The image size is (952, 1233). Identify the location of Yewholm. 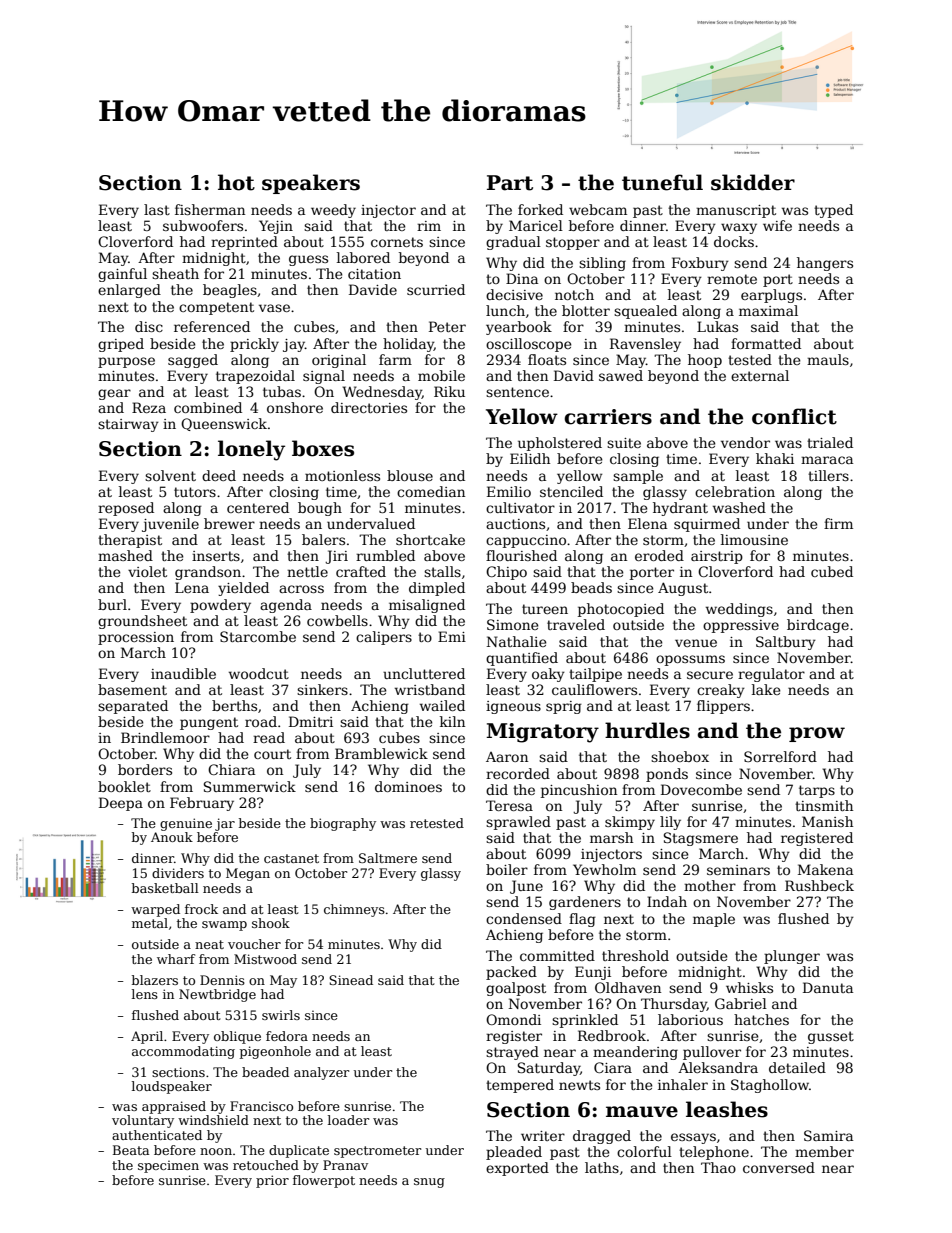
(604, 869).
